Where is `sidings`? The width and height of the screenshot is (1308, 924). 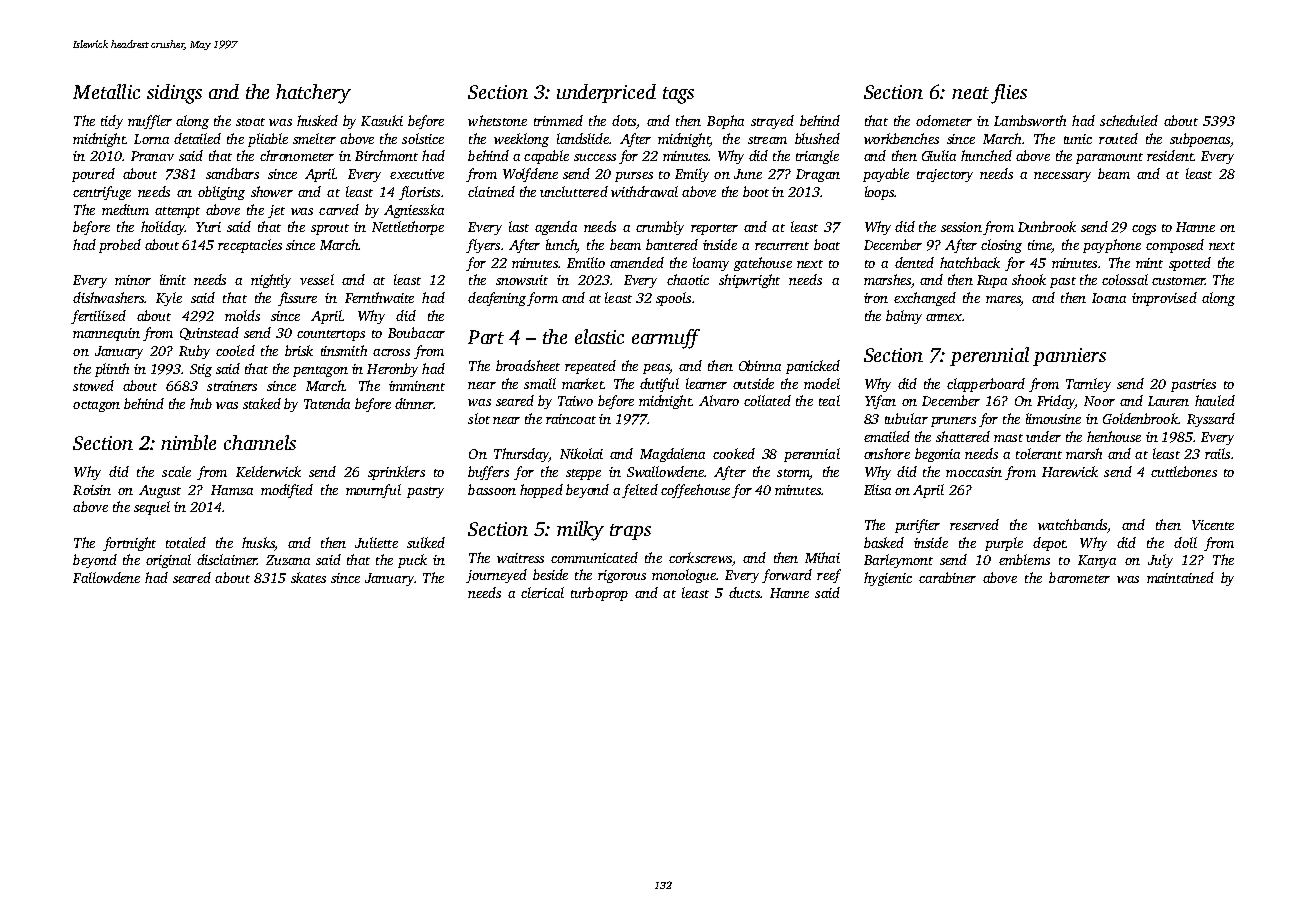 sidings is located at coordinates (174, 94).
